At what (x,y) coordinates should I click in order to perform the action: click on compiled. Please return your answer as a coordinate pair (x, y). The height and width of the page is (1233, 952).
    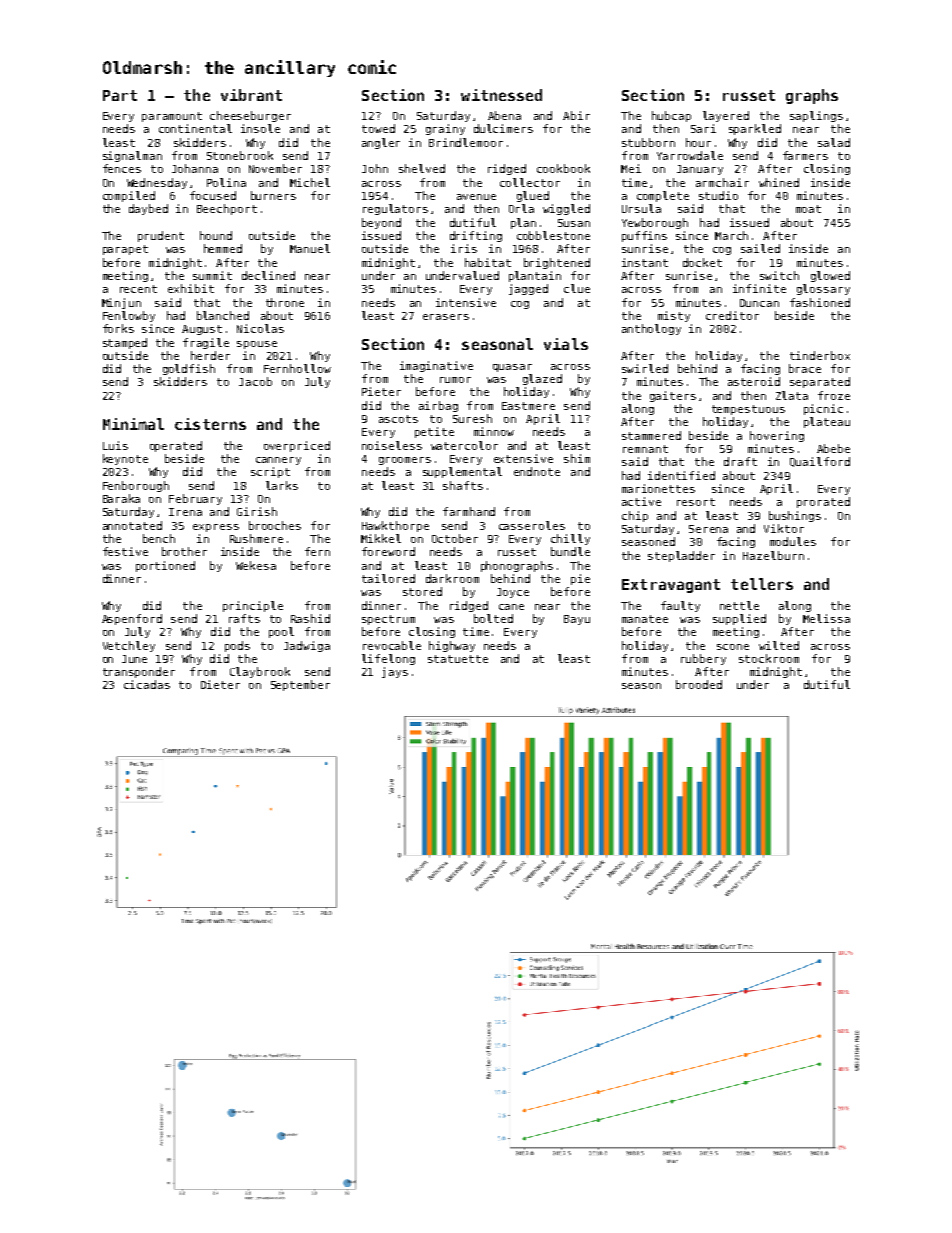
    Looking at the image, I should click on (129, 196).
